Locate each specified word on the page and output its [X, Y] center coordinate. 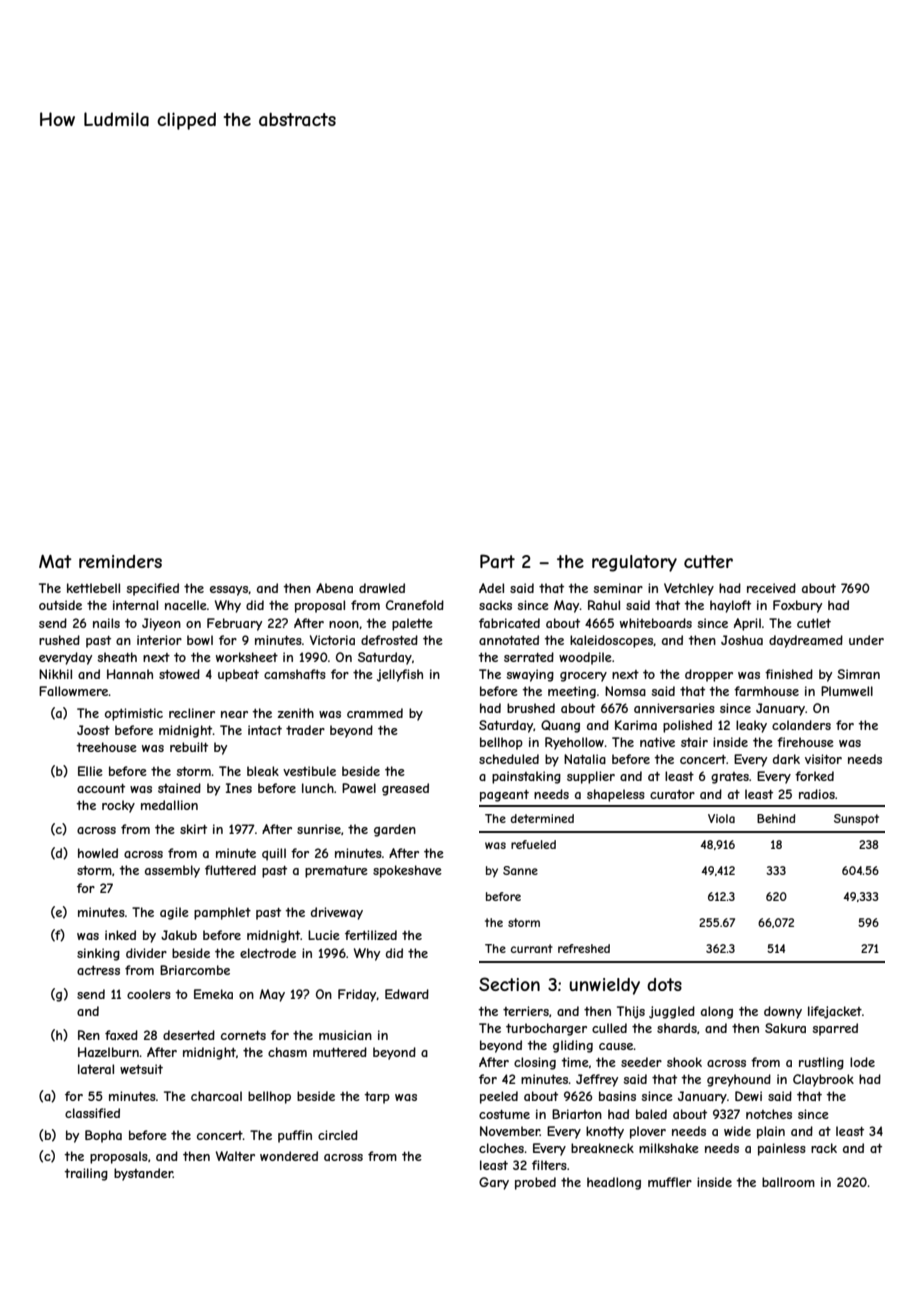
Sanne [520, 870]
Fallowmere [74, 691]
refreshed [584, 948]
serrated [529, 657]
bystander [143, 1174]
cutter [708, 561]
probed [535, 1183]
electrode [268, 953]
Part [497, 561]
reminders [120, 561]
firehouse [805, 742]
